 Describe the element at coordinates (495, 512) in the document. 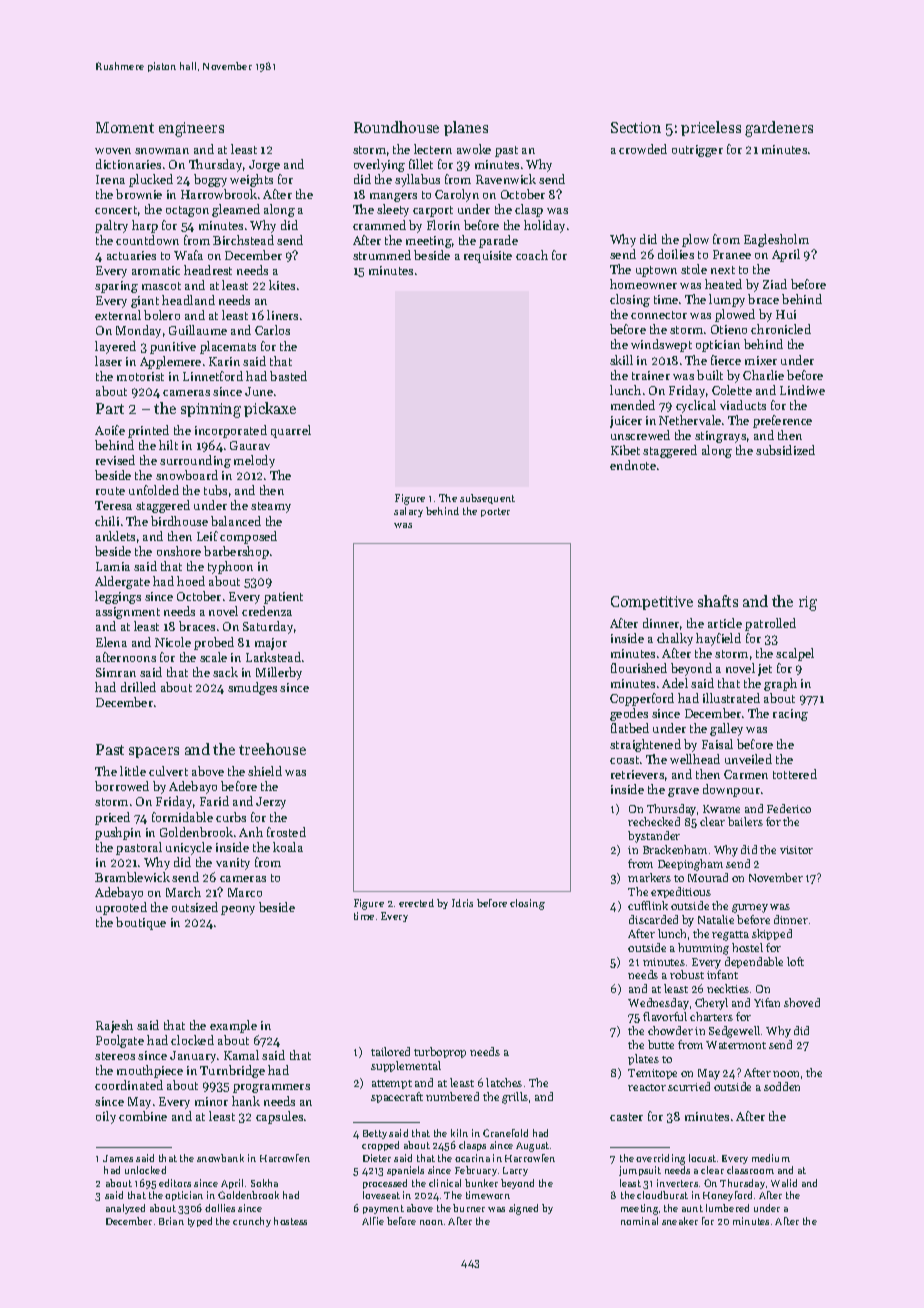

I see `porter` at that location.
